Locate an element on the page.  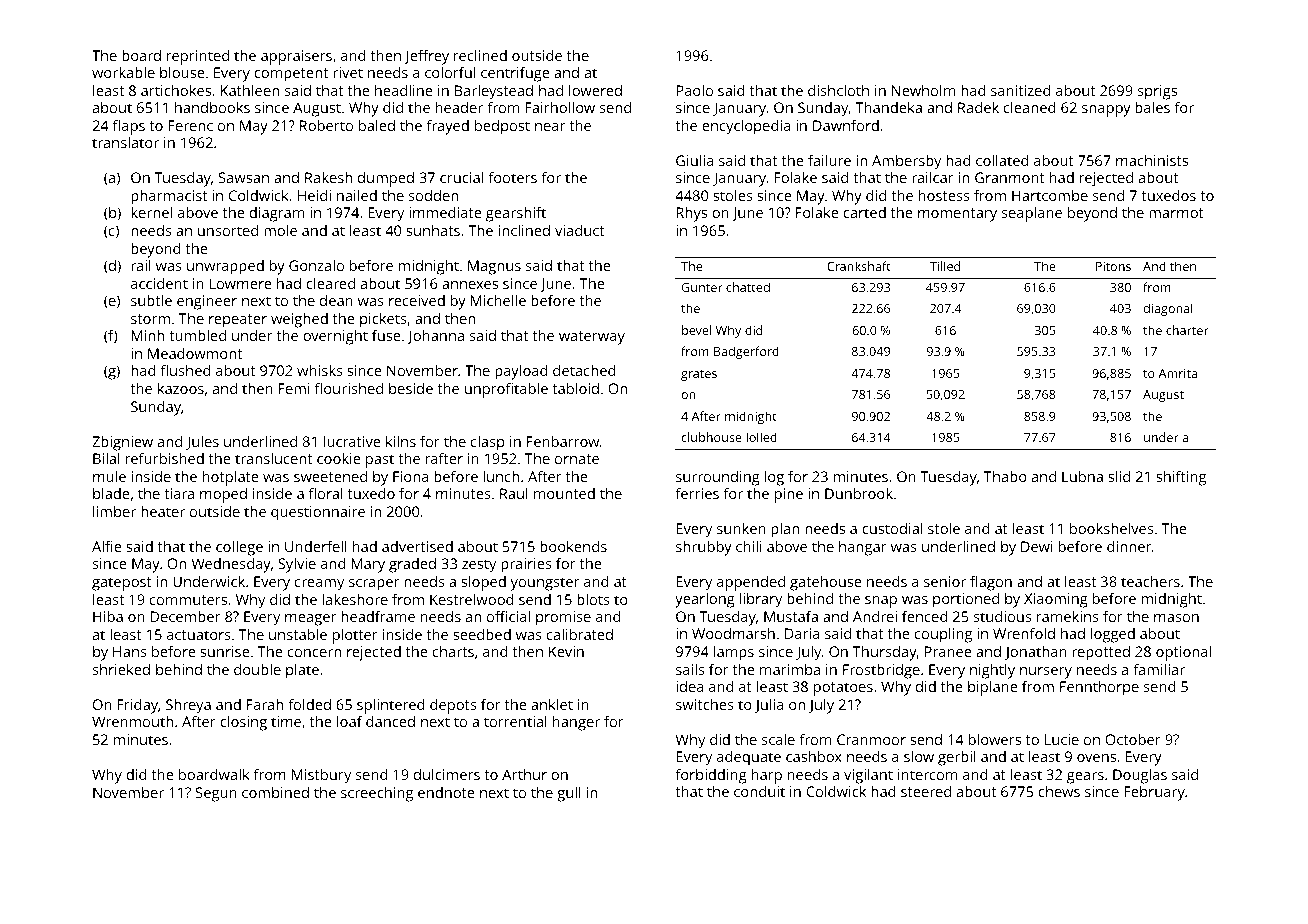
Segun is located at coordinates (216, 794).
